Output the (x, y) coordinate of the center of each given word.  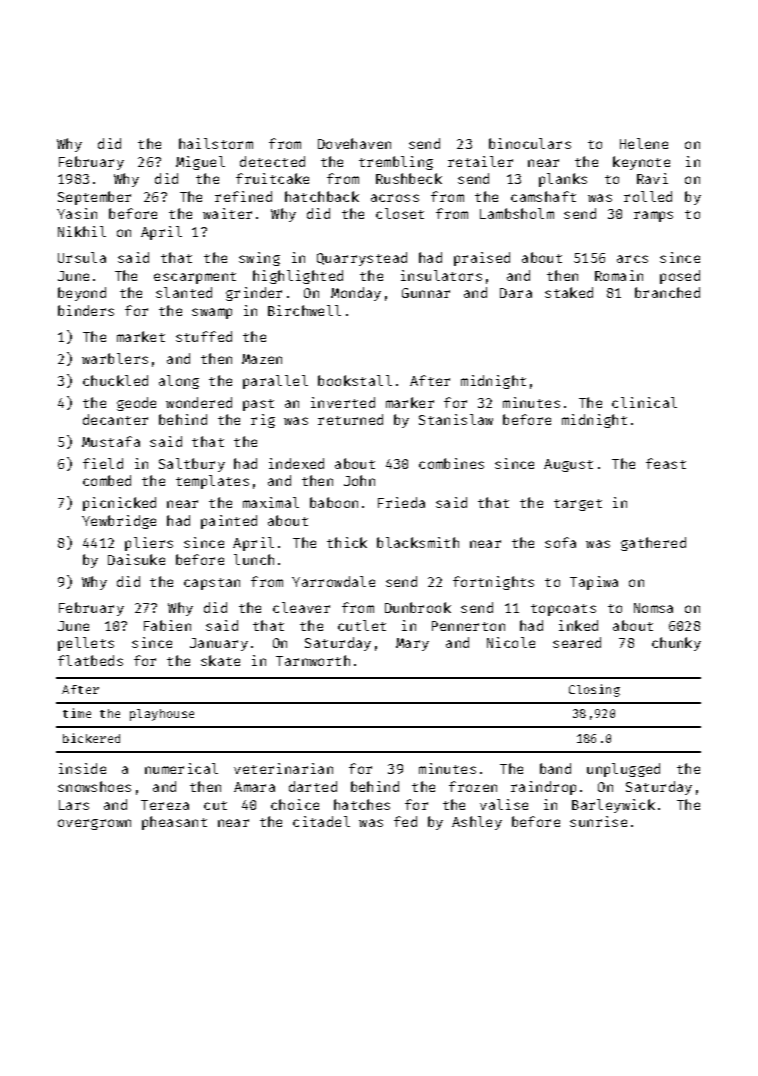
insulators (441, 275)
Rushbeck (409, 178)
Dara (516, 293)
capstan (212, 584)
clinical (644, 402)
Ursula (82, 257)
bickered (91, 738)
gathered (653, 544)
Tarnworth (313, 660)
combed (107, 480)
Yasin (77, 213)
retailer (480, 161)
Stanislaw (456, 419)
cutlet (362, 625)
